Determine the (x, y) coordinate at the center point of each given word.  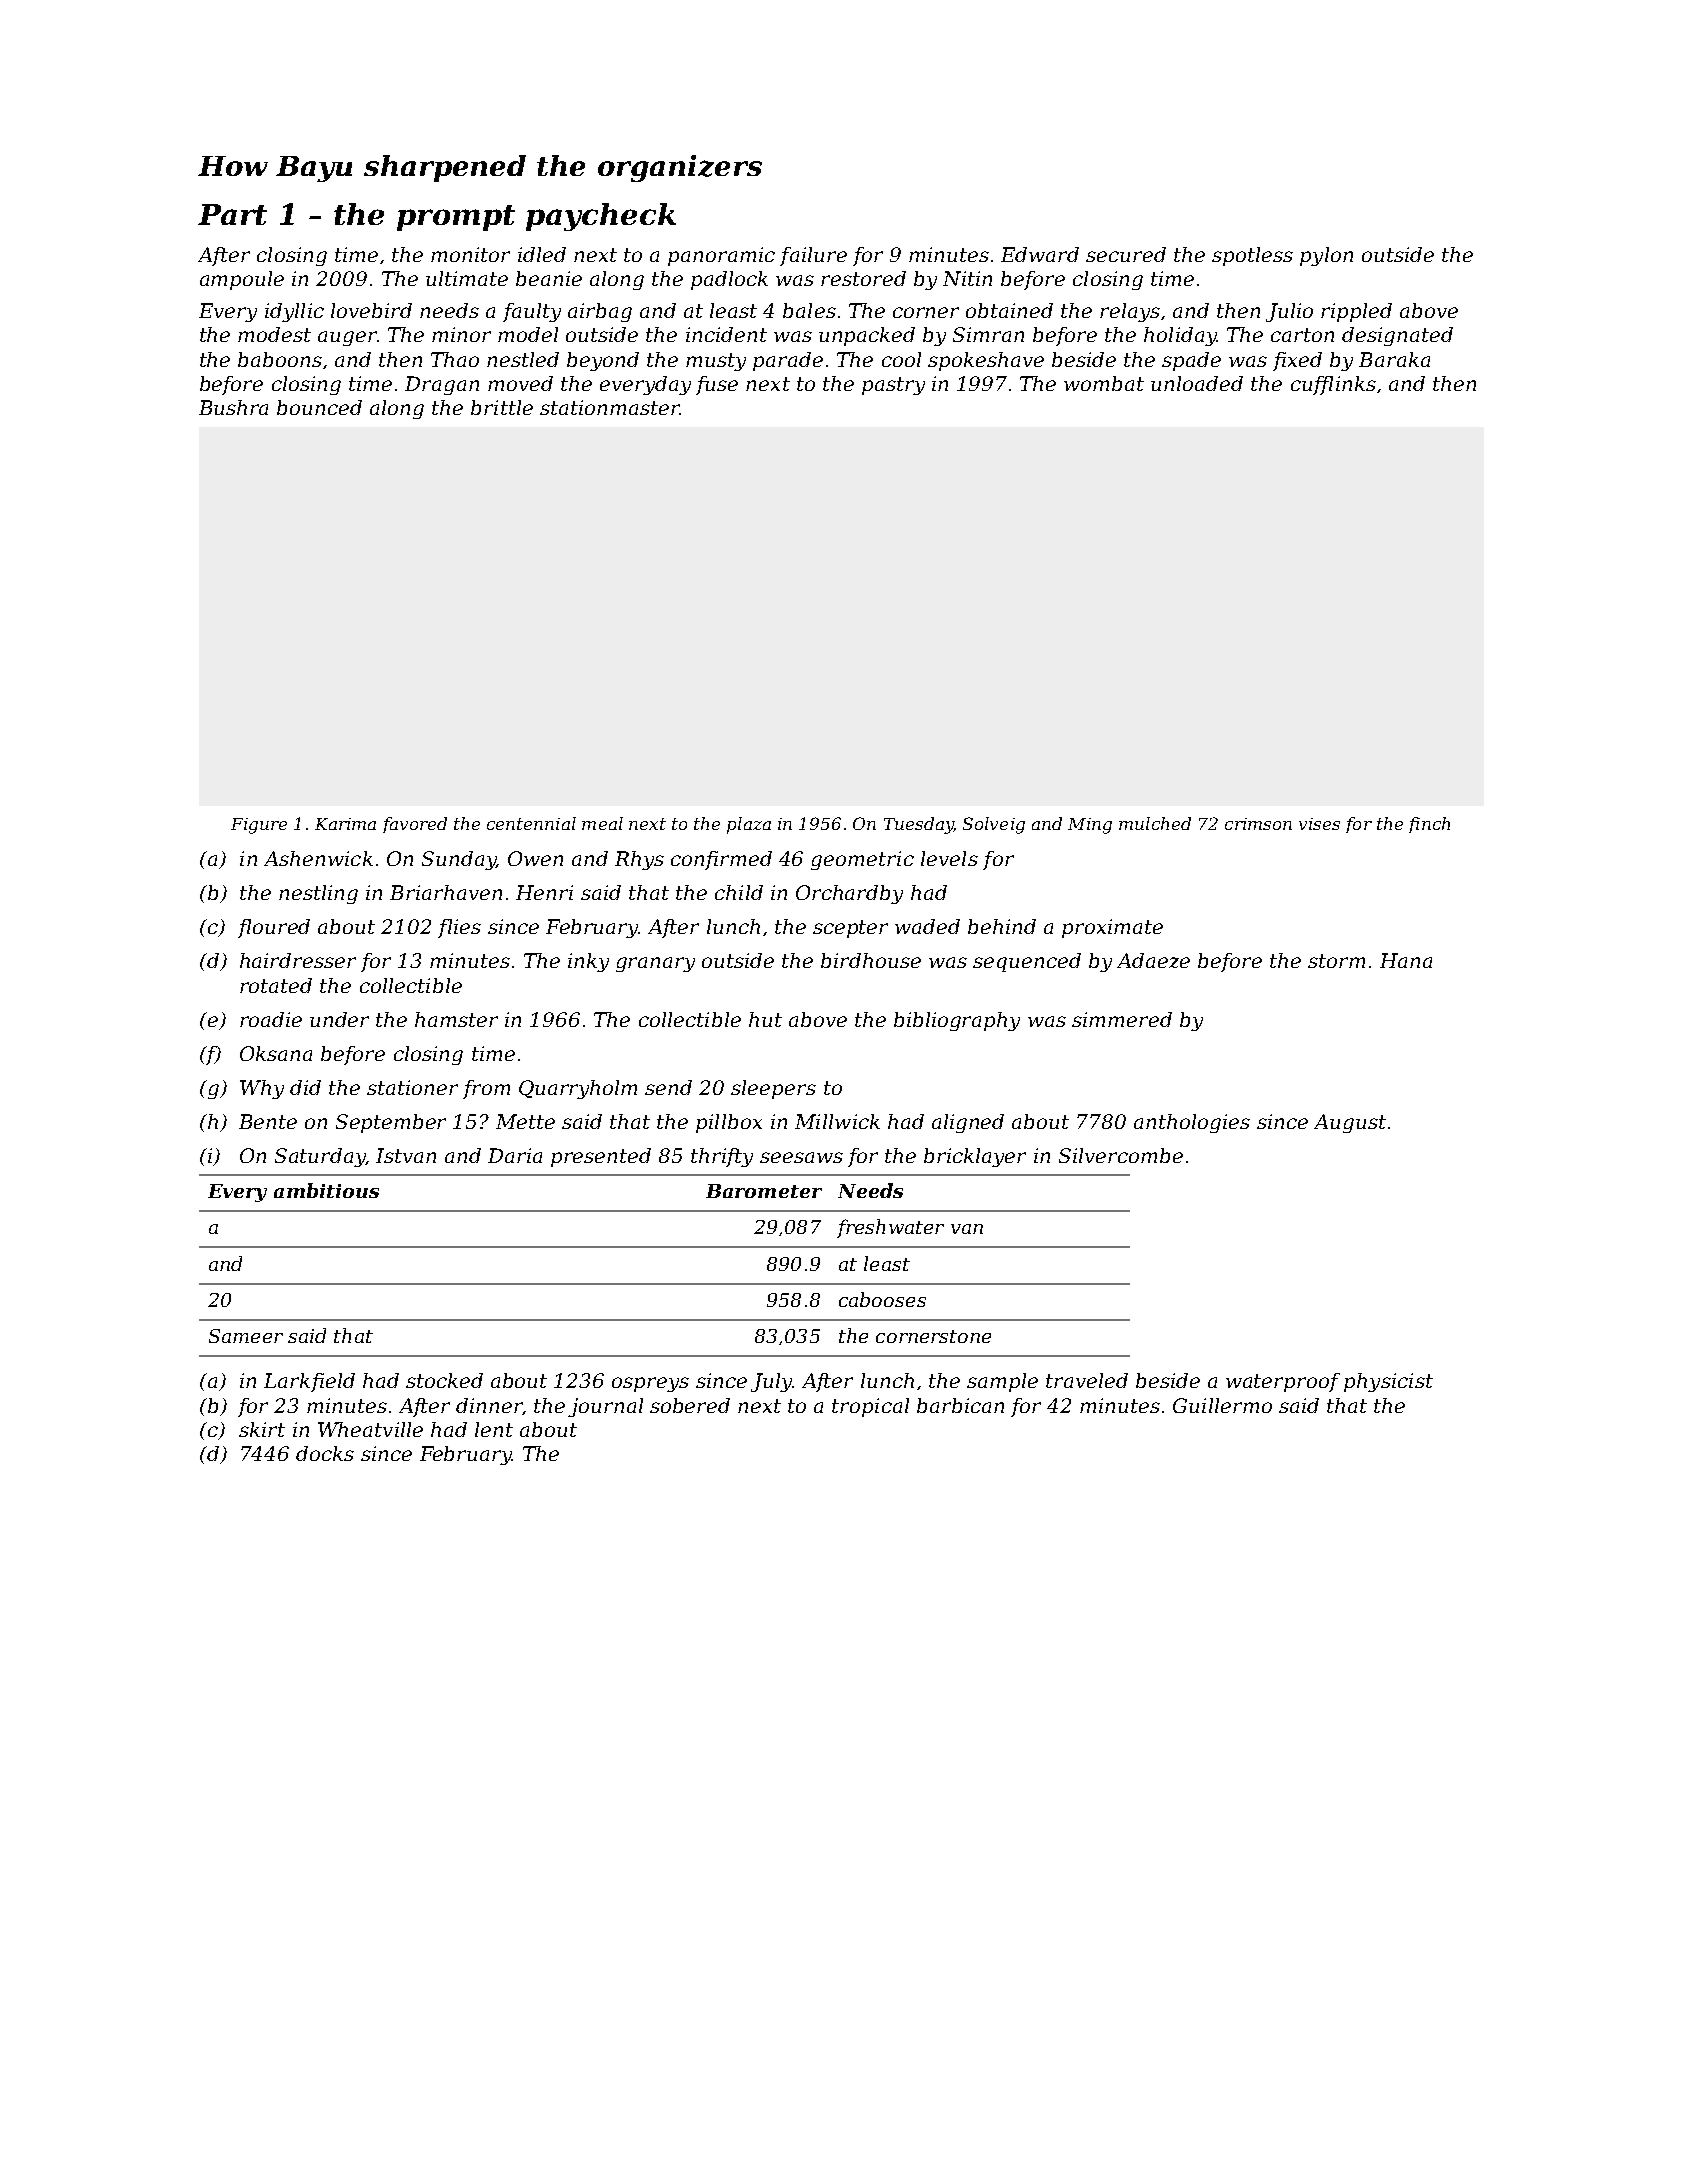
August (1350, 1123)
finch (1429, 825)
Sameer (246, 1336)
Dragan (442, 385)
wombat (1104, 383)
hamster (456, 1019)
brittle (502, 407)
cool (901, 359)
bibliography (957, 1021)
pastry (893, 386)
